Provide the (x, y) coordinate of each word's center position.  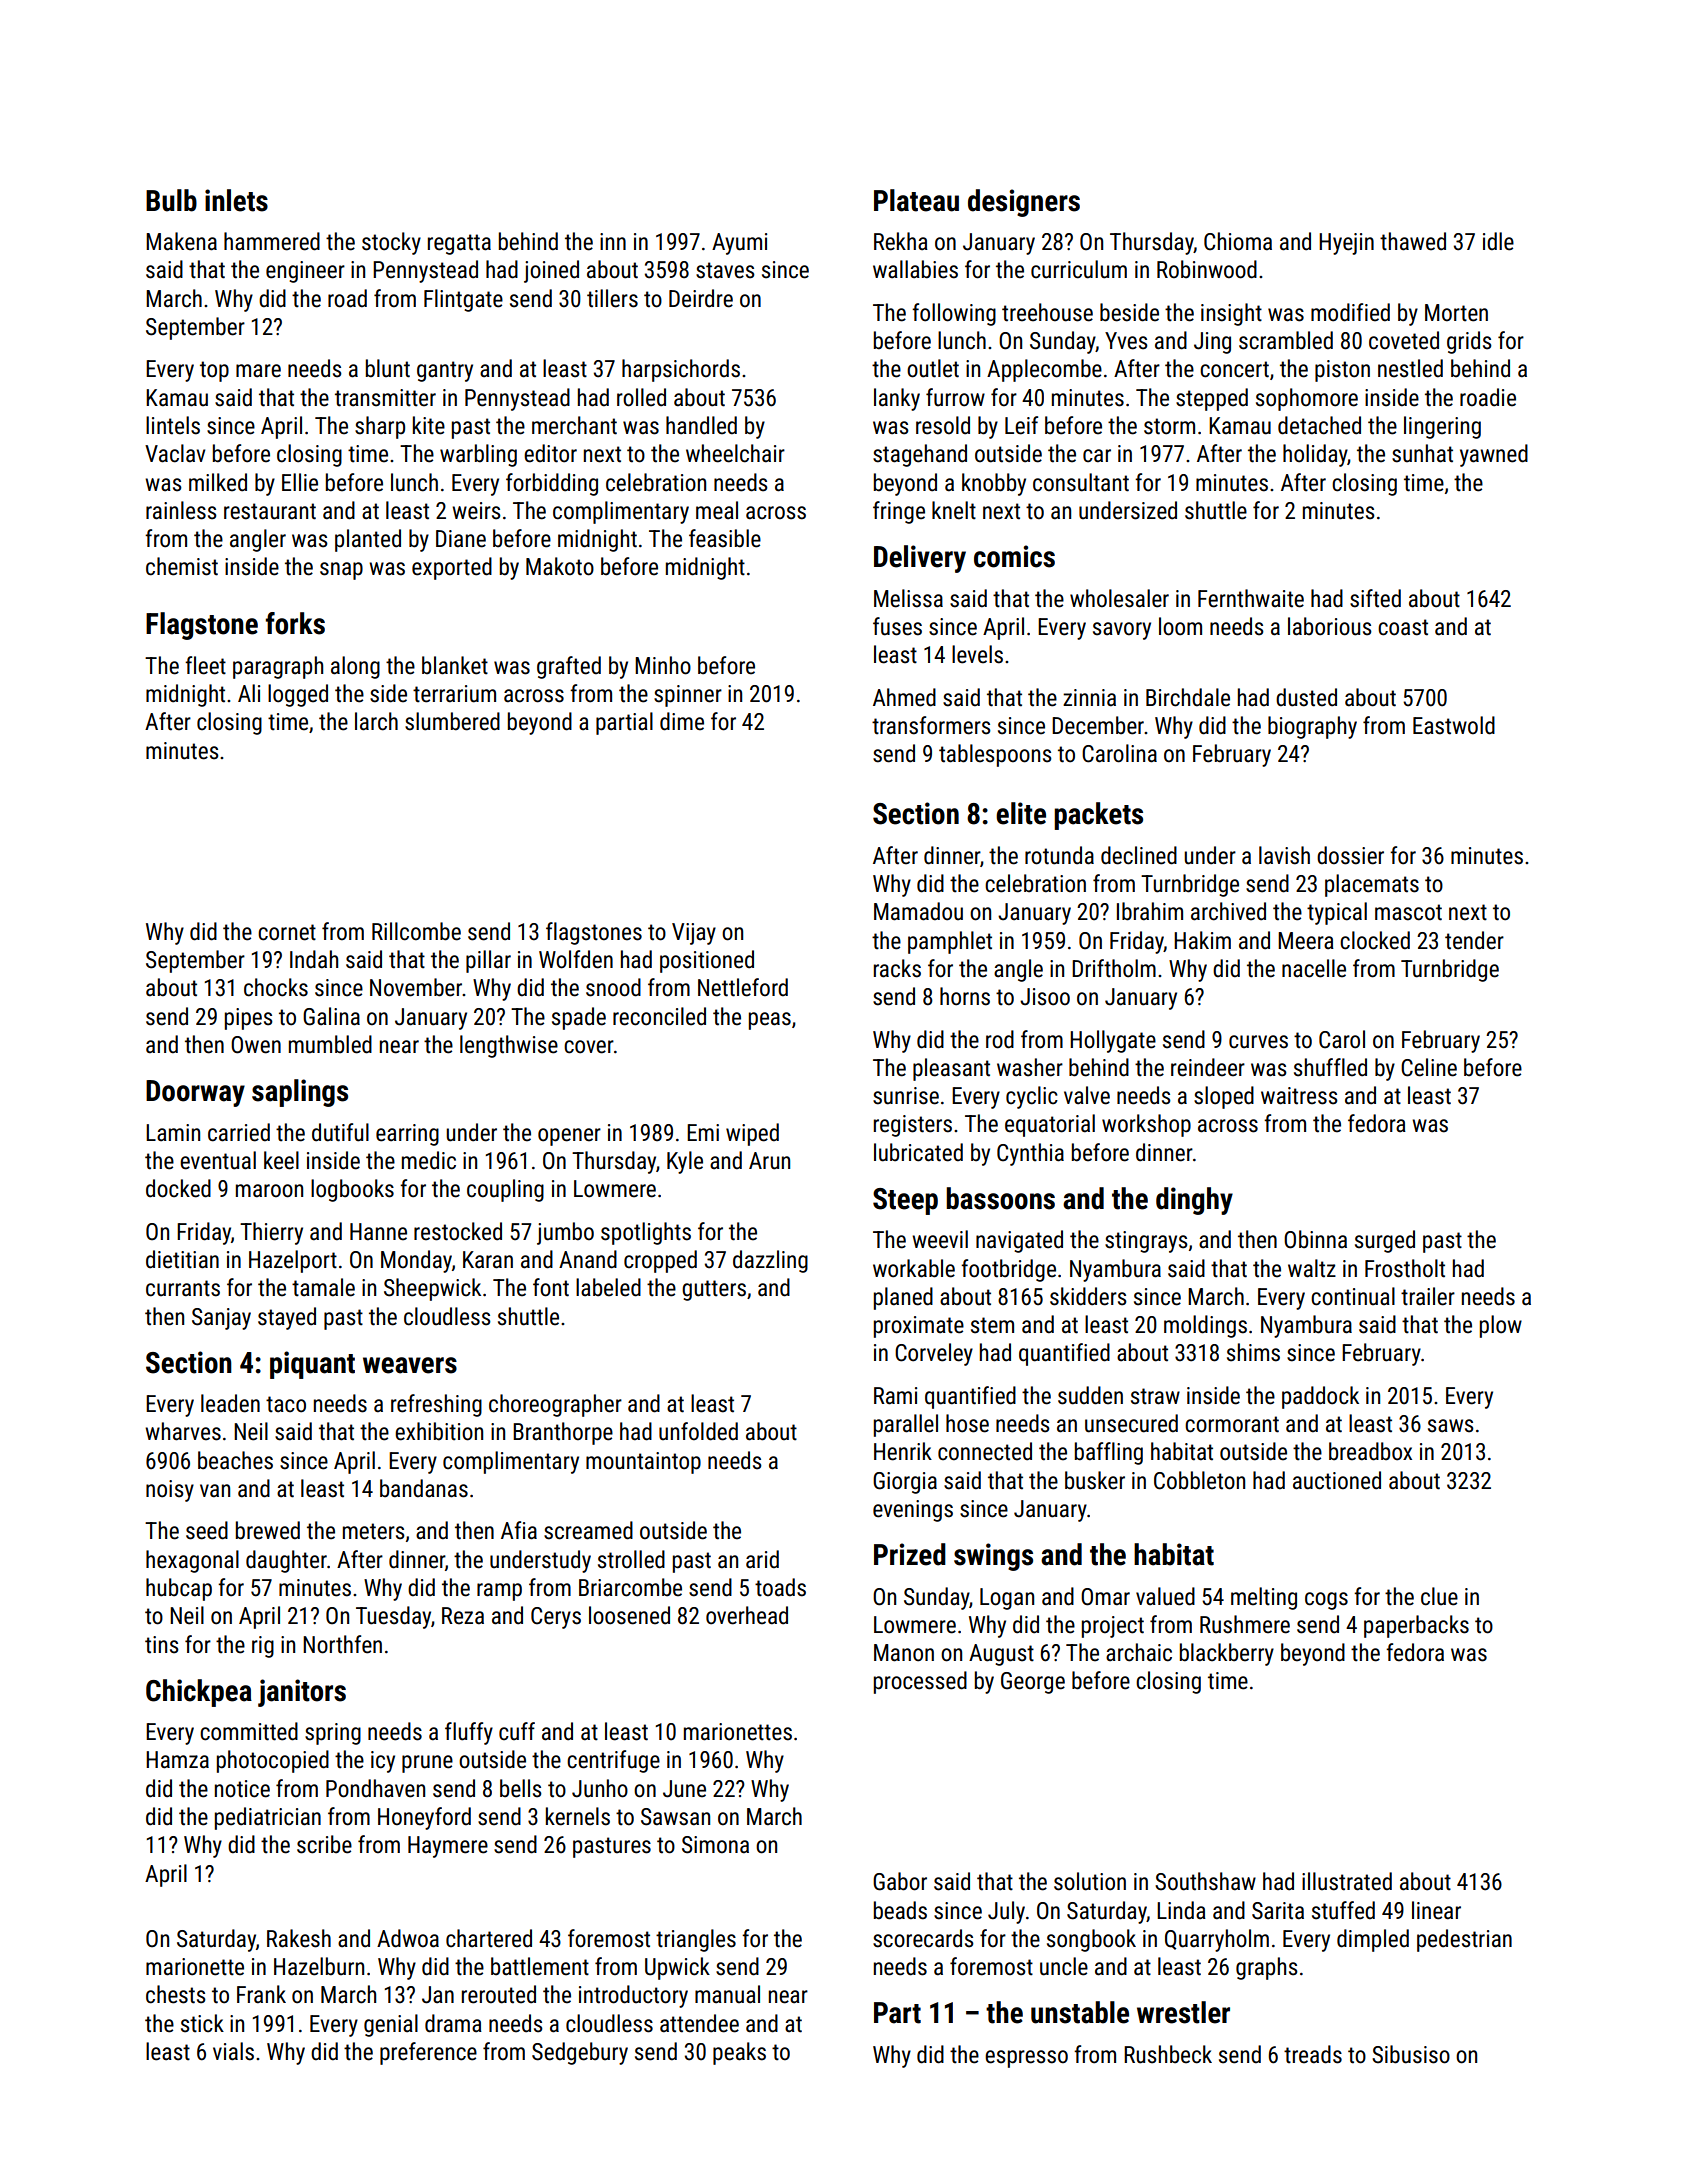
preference (428, 2053)
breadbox (1370, 1451)
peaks (739, 2053)
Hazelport (293, 1261)
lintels (173, 425)
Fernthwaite (1251, 598)
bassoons (1000, 1198)
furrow (955, 397)
